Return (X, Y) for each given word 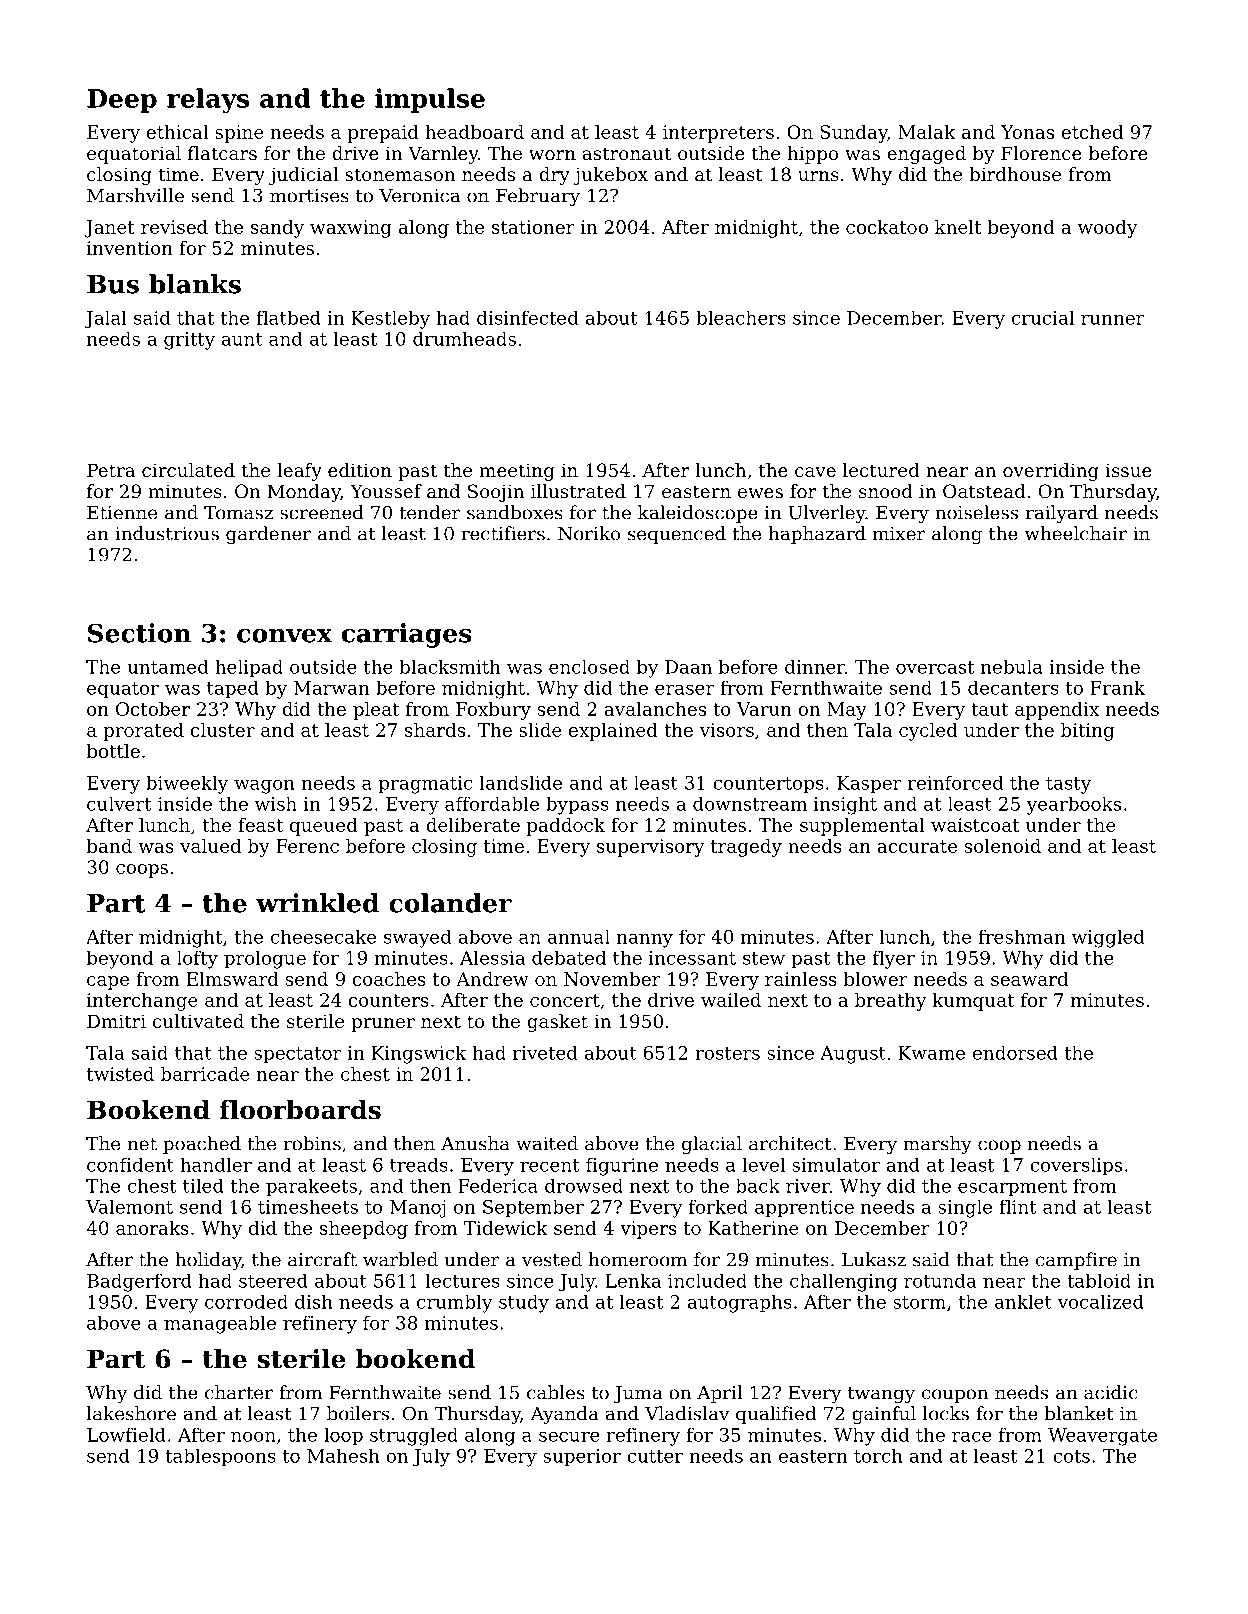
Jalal (105, 320)
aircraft (322, 1259)
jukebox (610, 176)
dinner (815, 666)
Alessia (492, 958)
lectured (881, 470)
